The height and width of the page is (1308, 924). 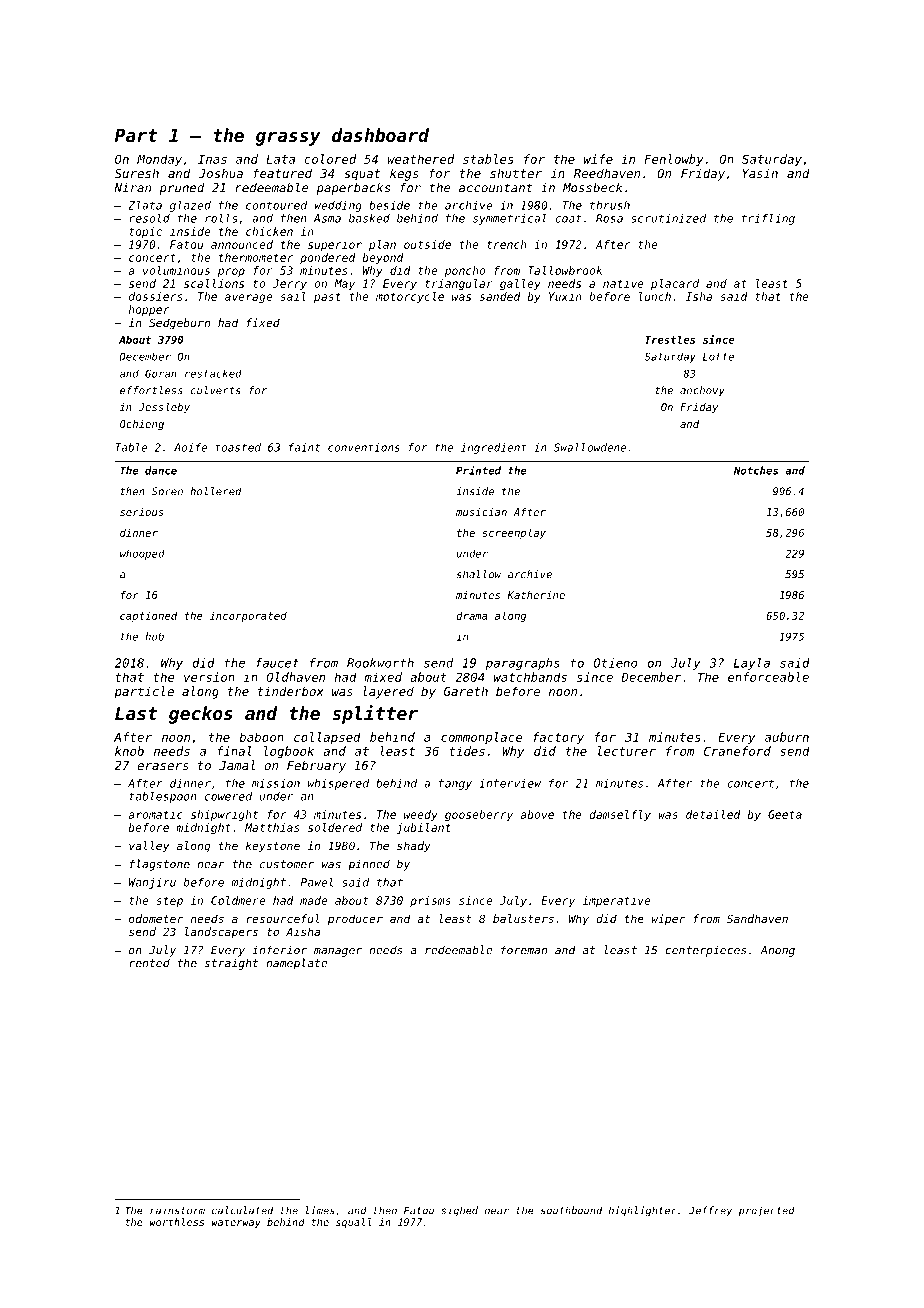 What do you see at coordinates (706, 951) in the page?
I see `centerpieces` at bounding box center [706, 951].
